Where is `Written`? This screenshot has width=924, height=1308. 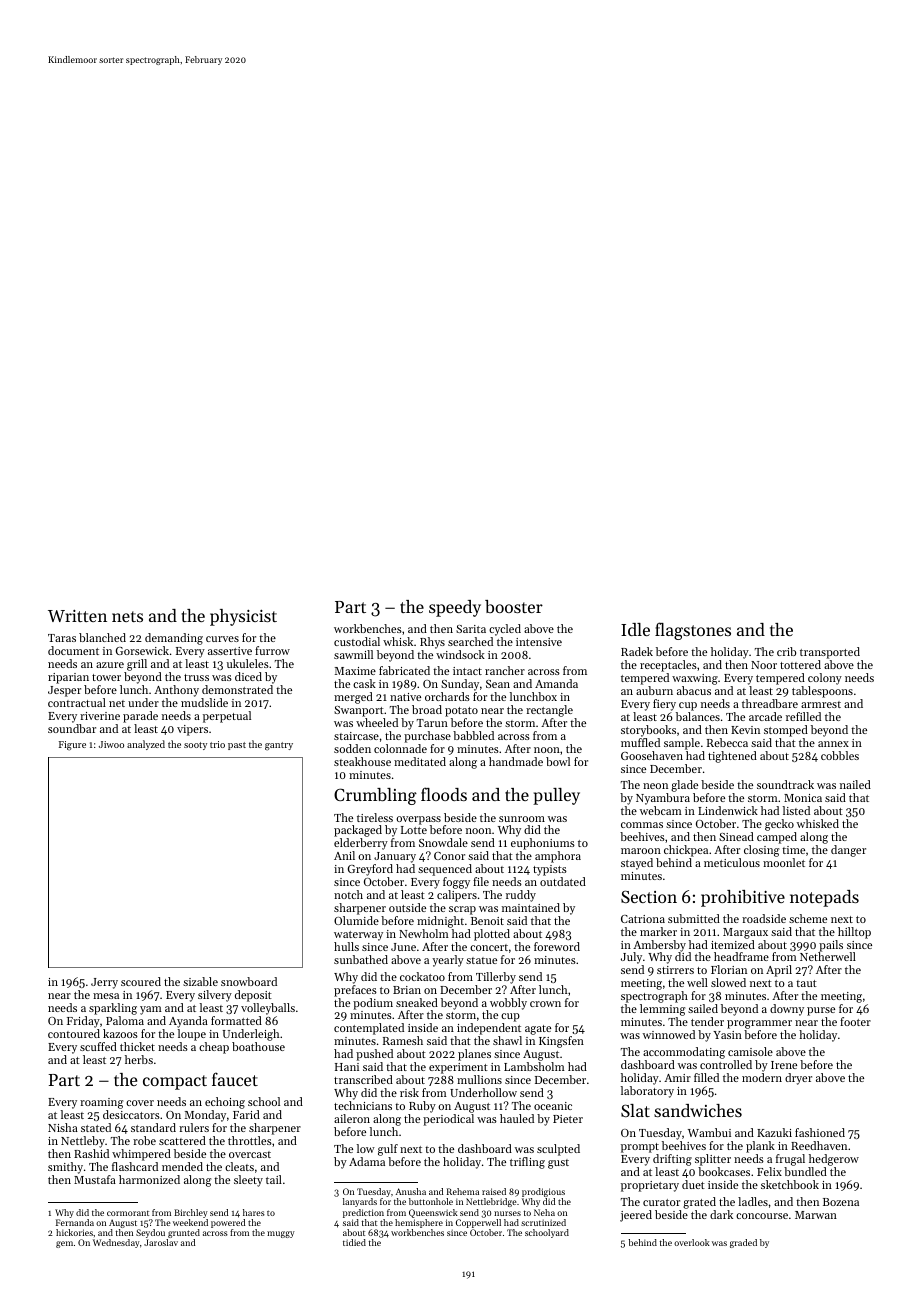
Written is located at coordinates (77, 616).
